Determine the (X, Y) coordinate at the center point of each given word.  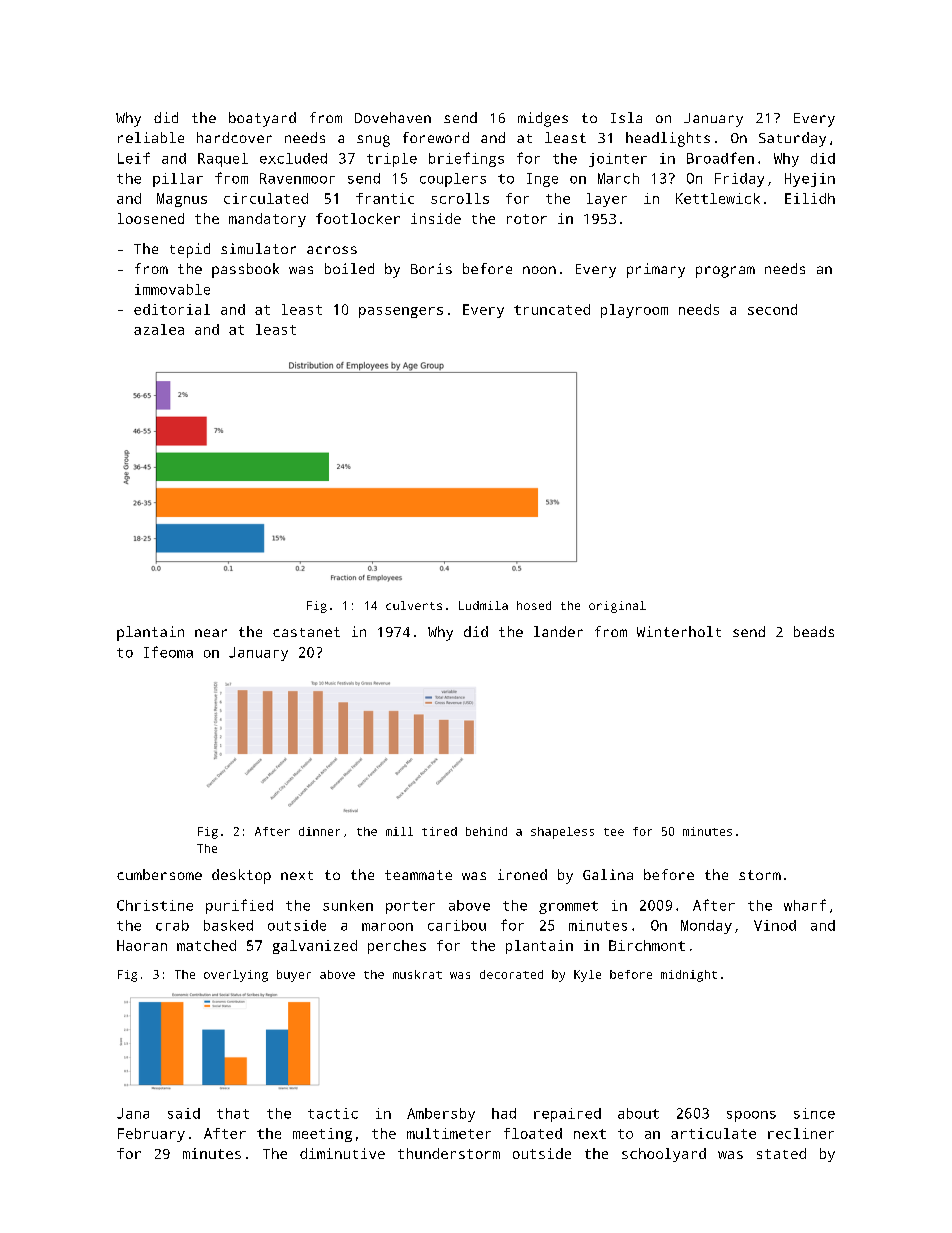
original (617, 607)
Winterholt (679, 631)
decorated (511, 974)
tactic (333, 1113)
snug (373, 141)
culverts (414, 605)
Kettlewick (718, 198)
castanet (306, 632)
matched (206, 945)
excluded (293, 158)
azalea (159, 329)
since (814, 1113)
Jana (133, 1113)
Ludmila (483, 605)
